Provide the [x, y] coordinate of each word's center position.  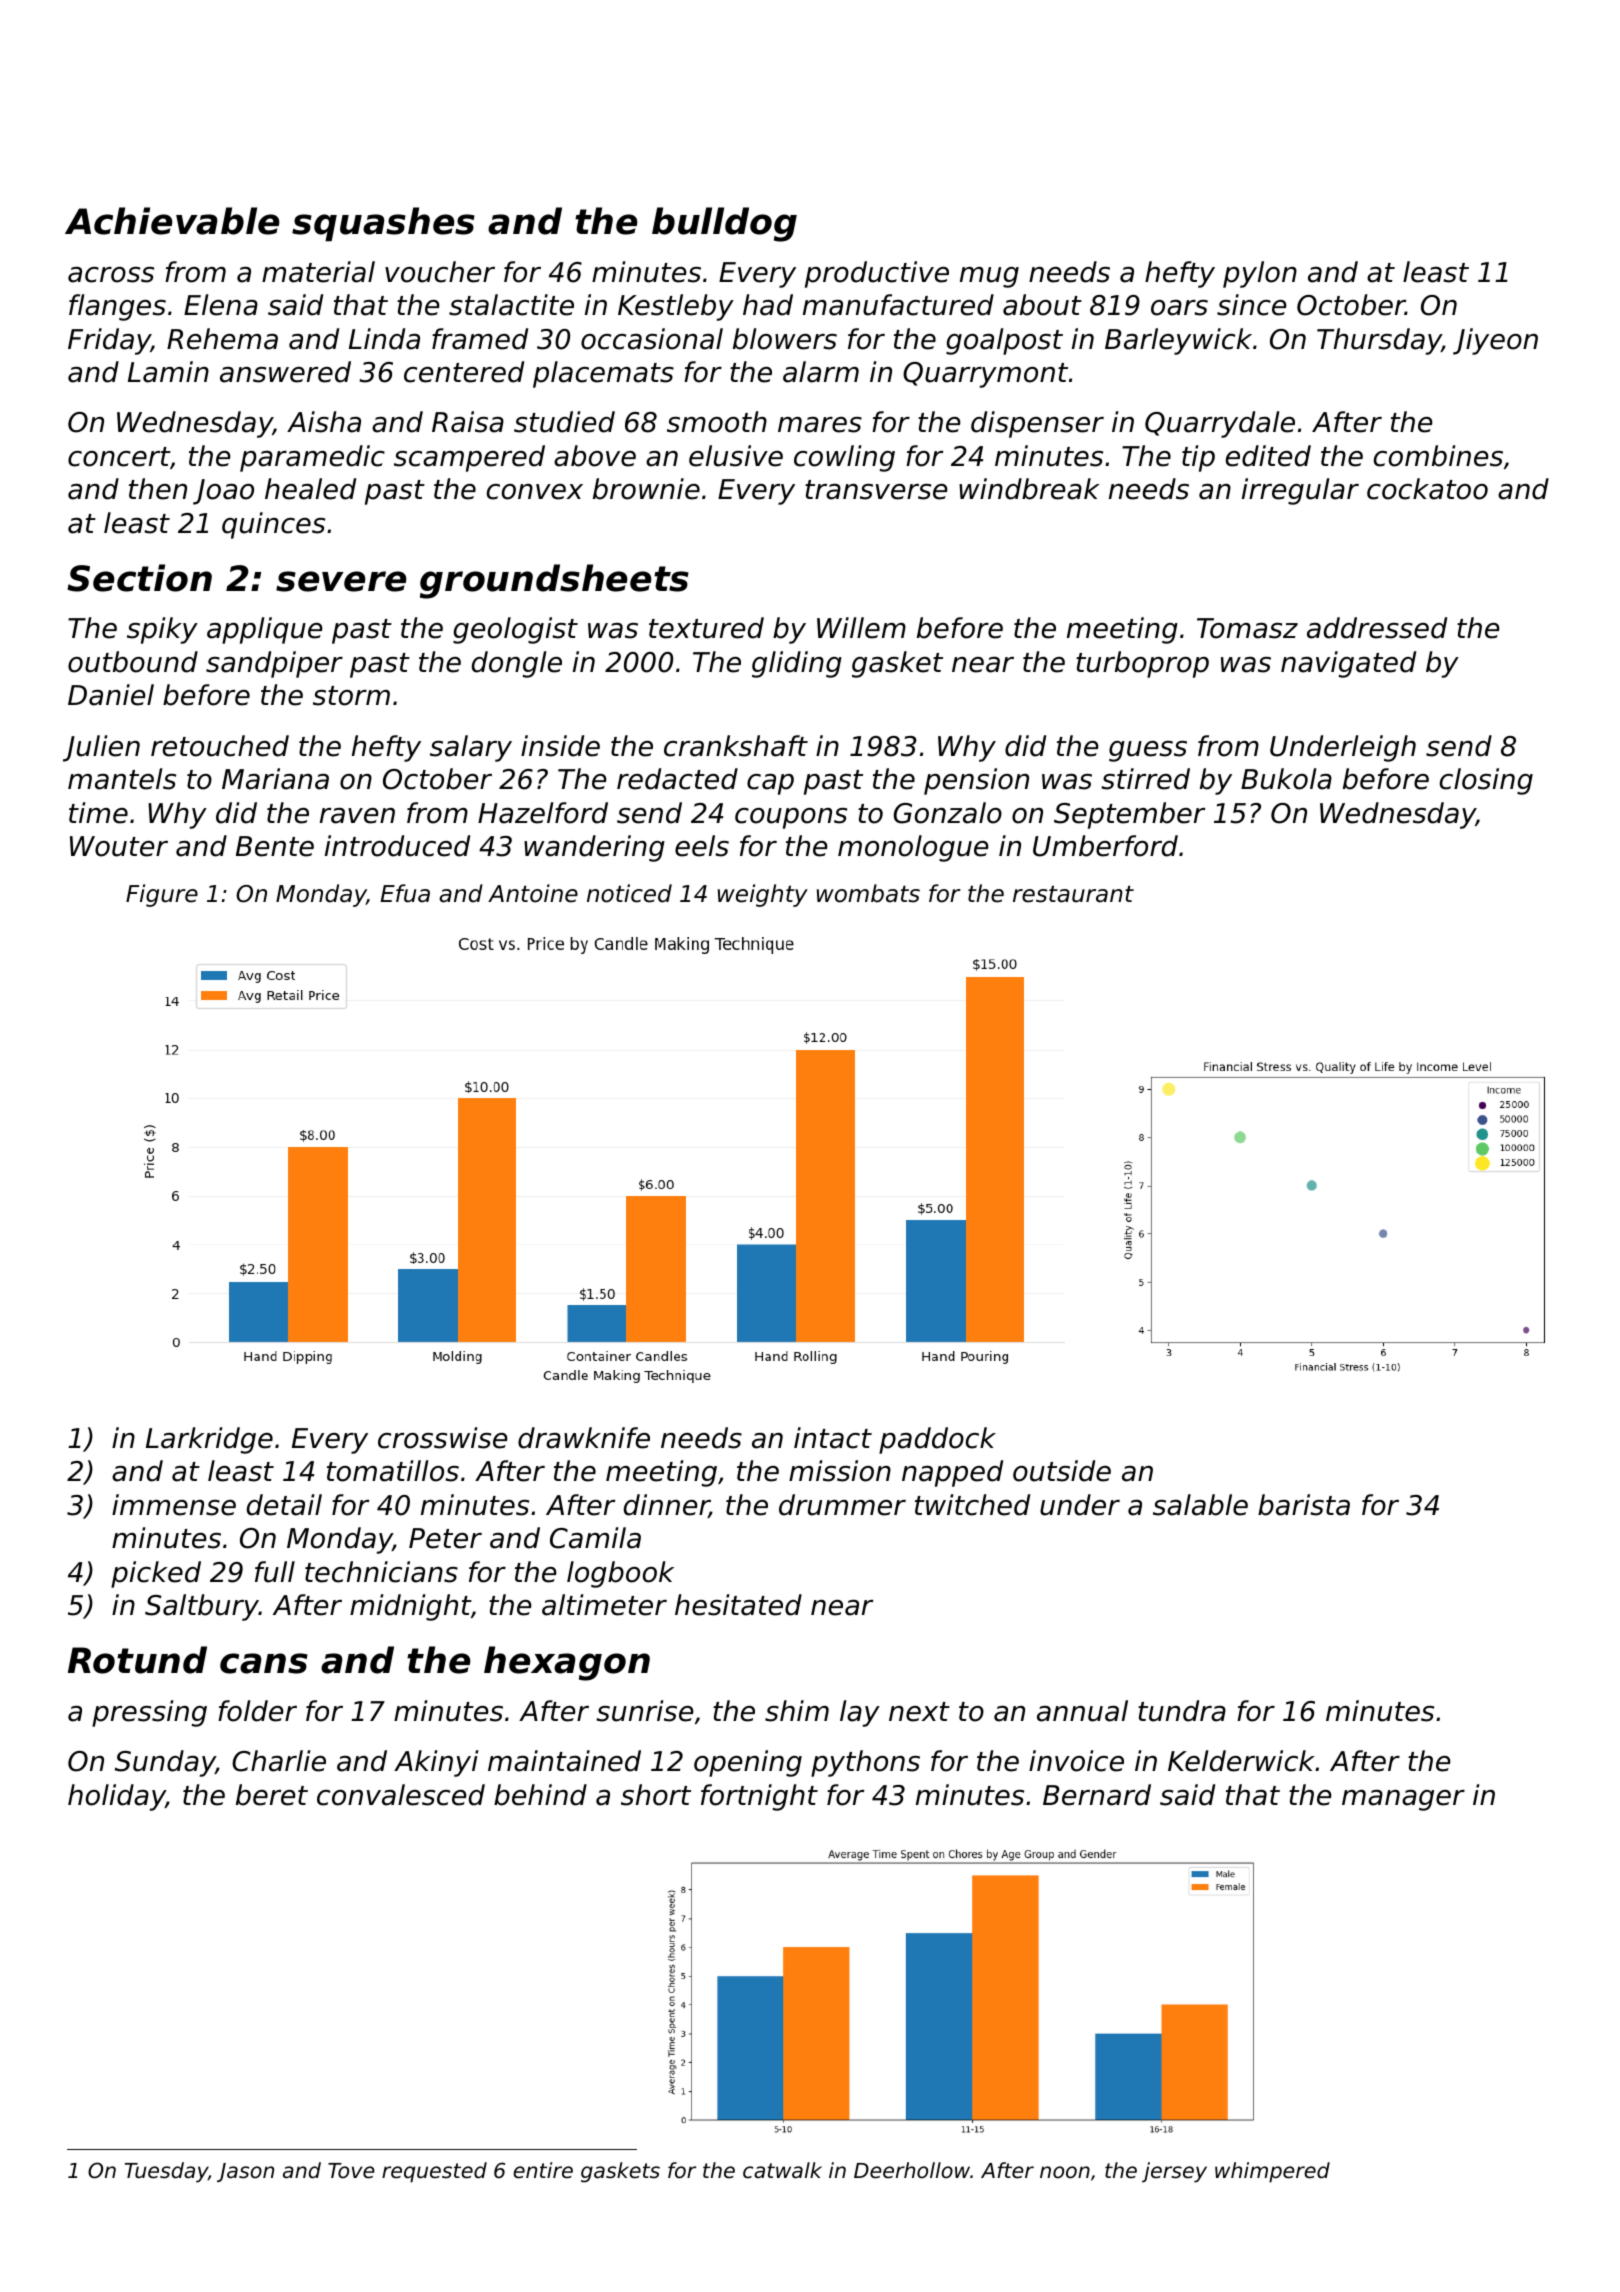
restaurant [1073, 894]
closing [1486, 781]
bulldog [724, 224]
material [318, 272]
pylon [1260, 274]
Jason [245, 2172]
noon [1065, 2172]
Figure [162, 895]
